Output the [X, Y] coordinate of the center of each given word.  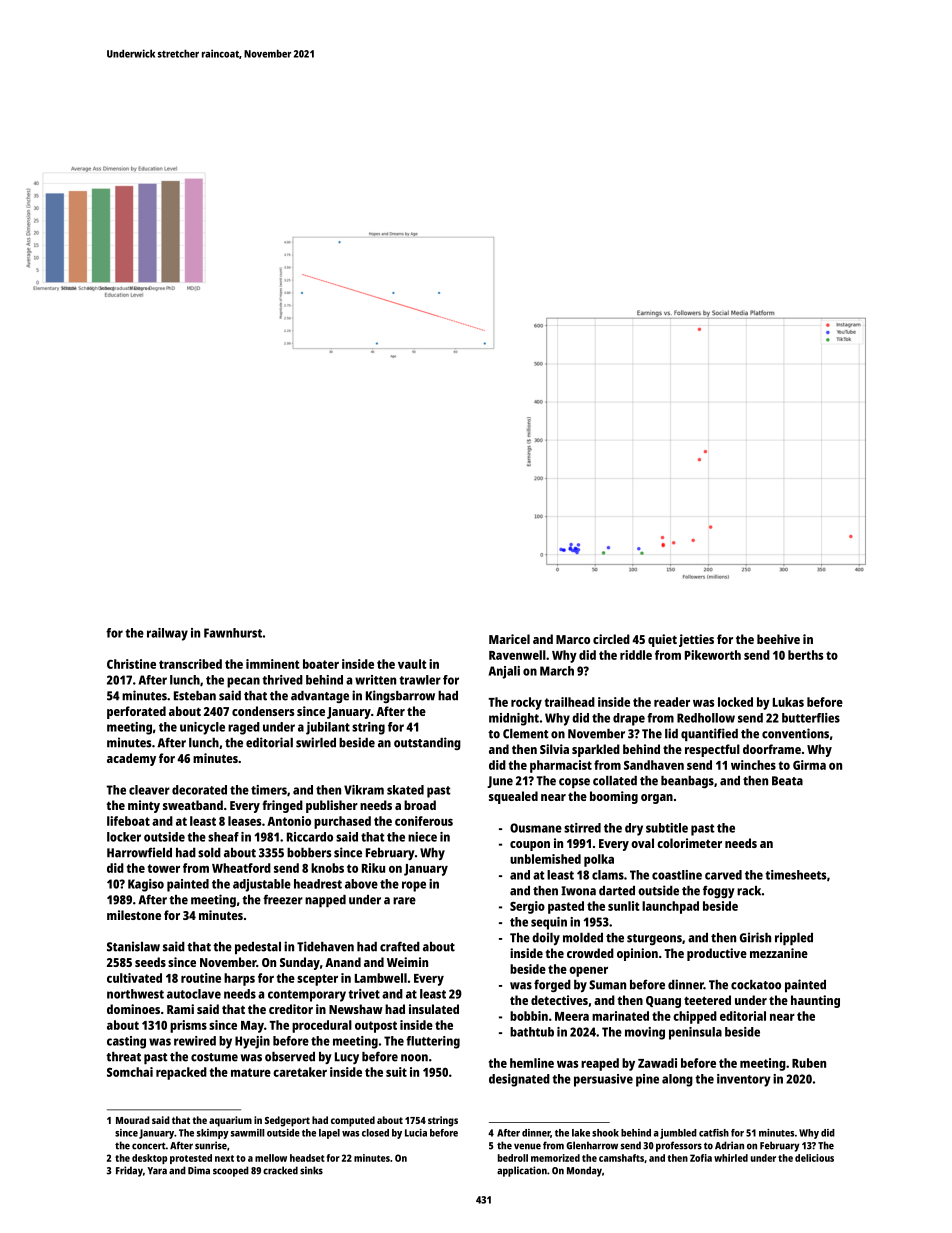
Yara [157, 1171]
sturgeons [654, 939]
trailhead [570, 702]
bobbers [309, 853]
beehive [778, 639]
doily [546, 938]
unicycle [202, 728]
